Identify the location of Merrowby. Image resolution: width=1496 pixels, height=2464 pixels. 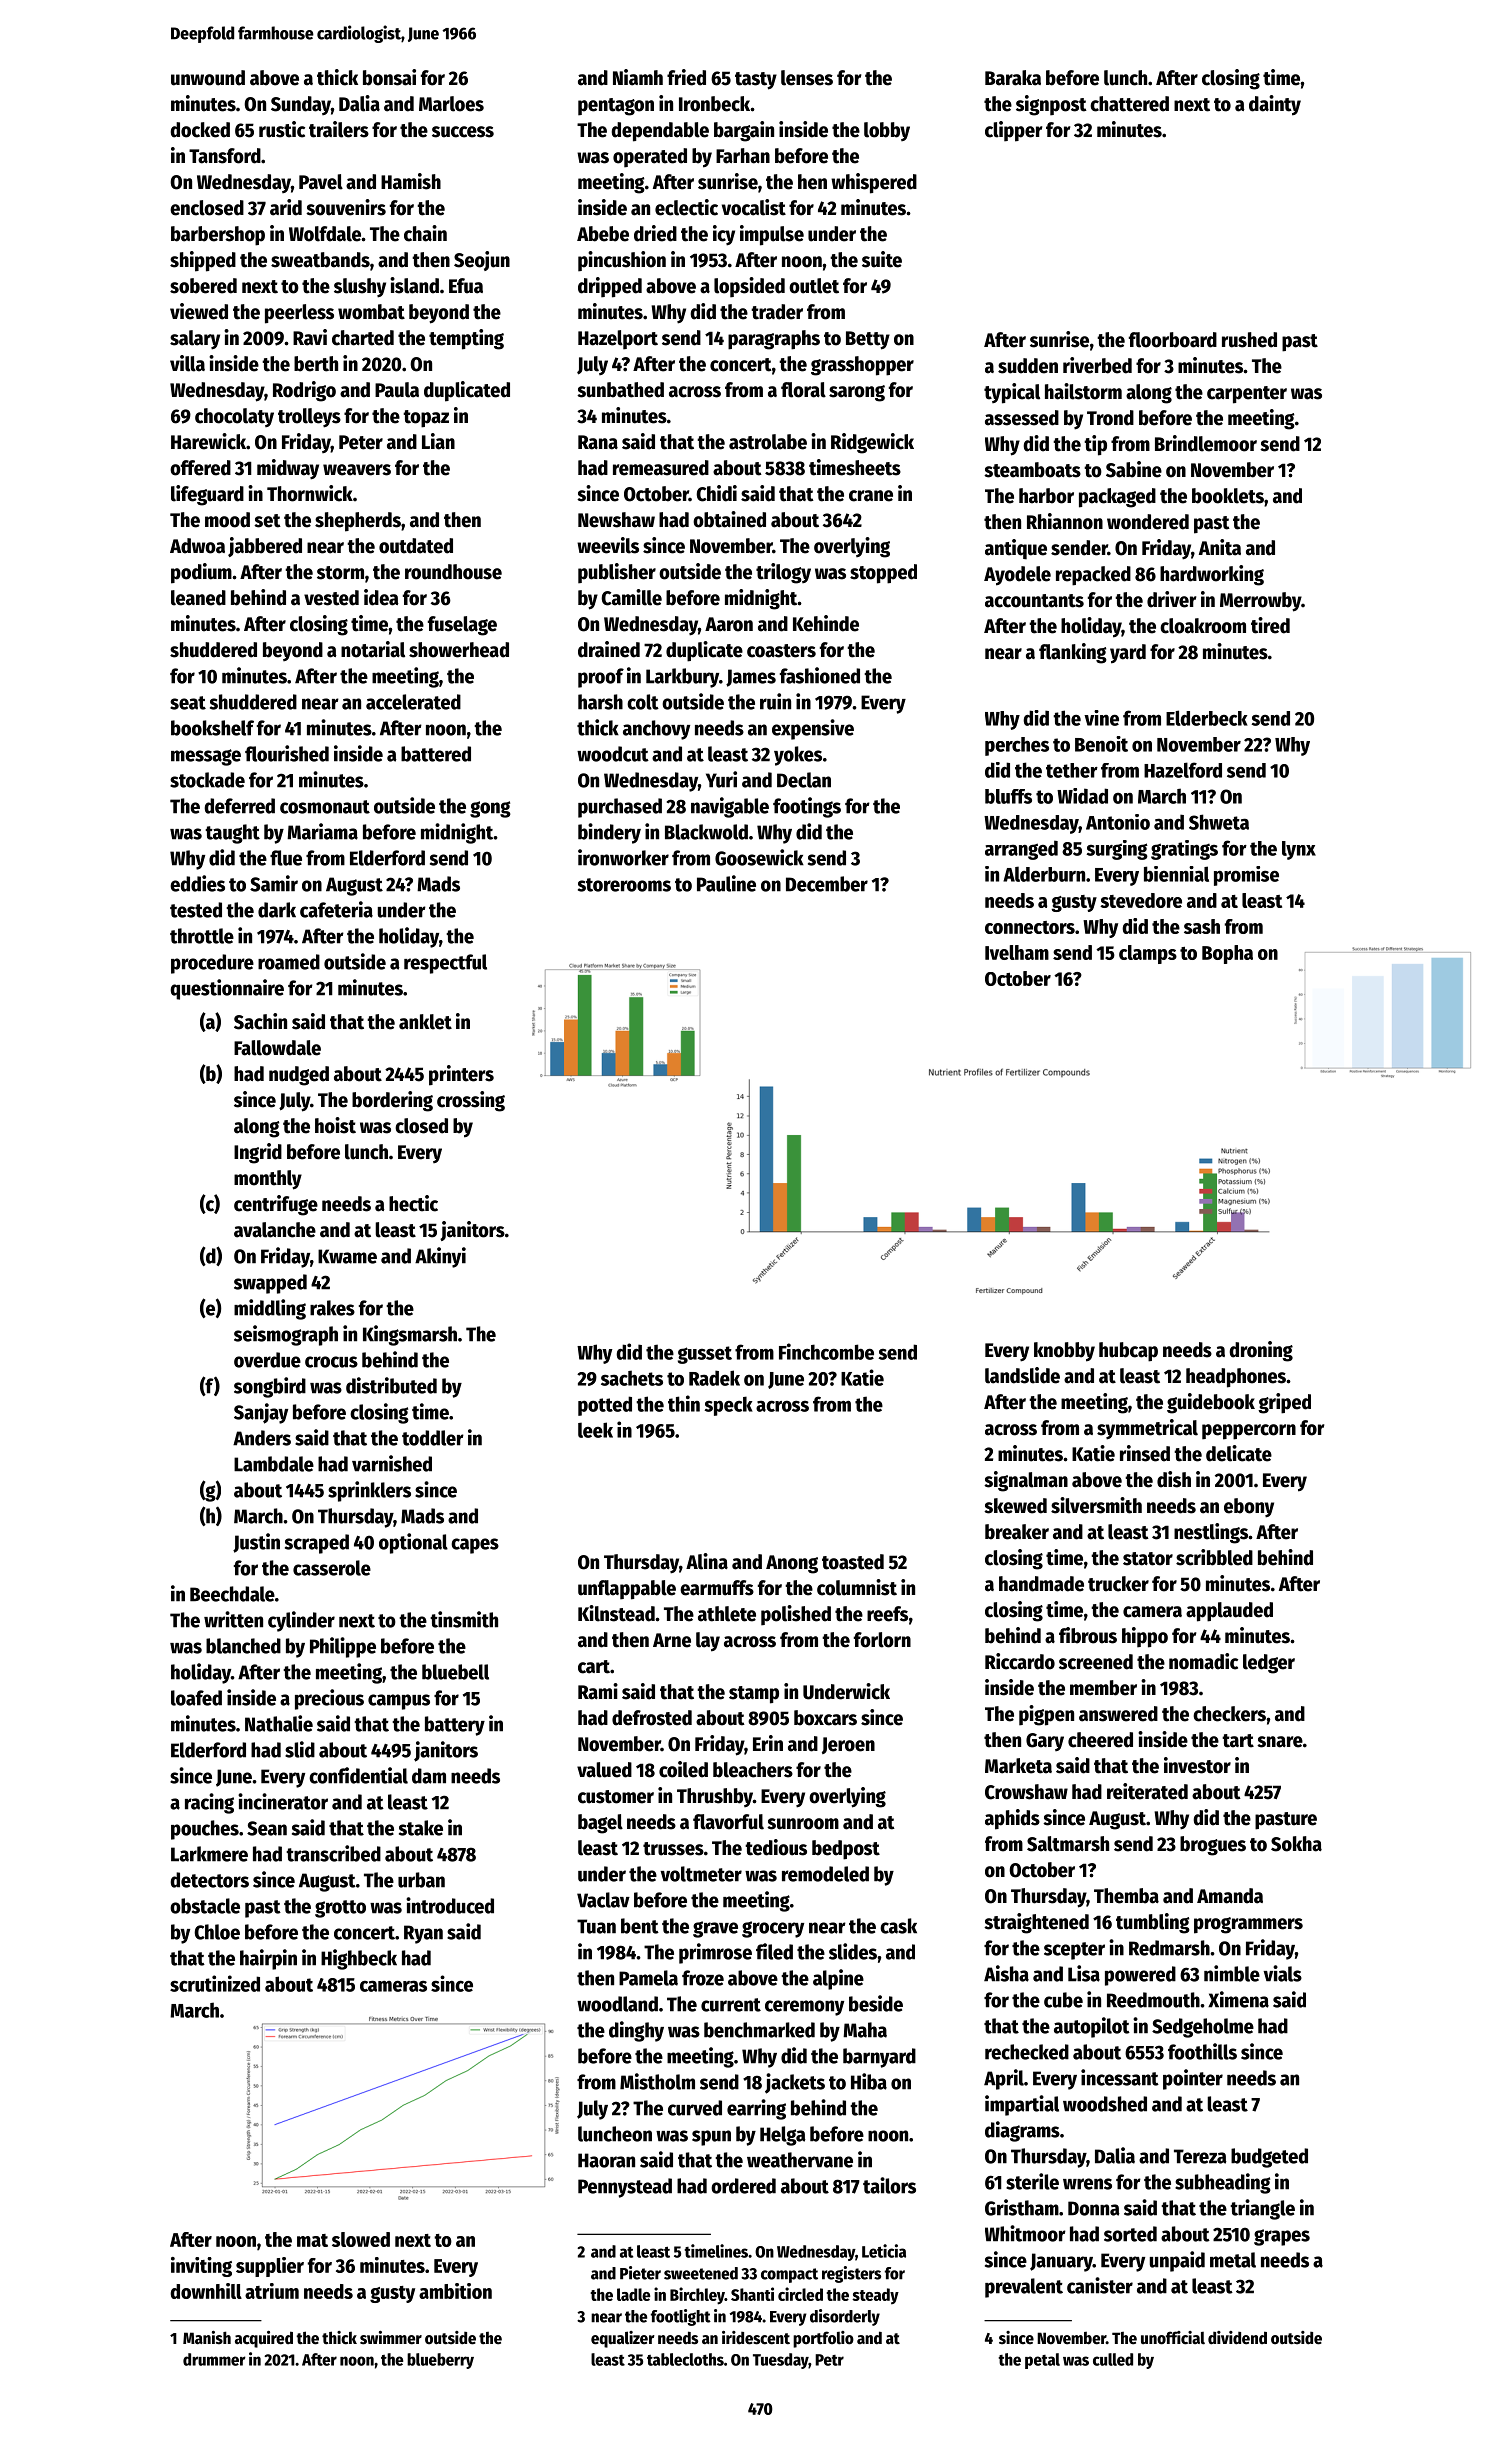
(1260, 602).
